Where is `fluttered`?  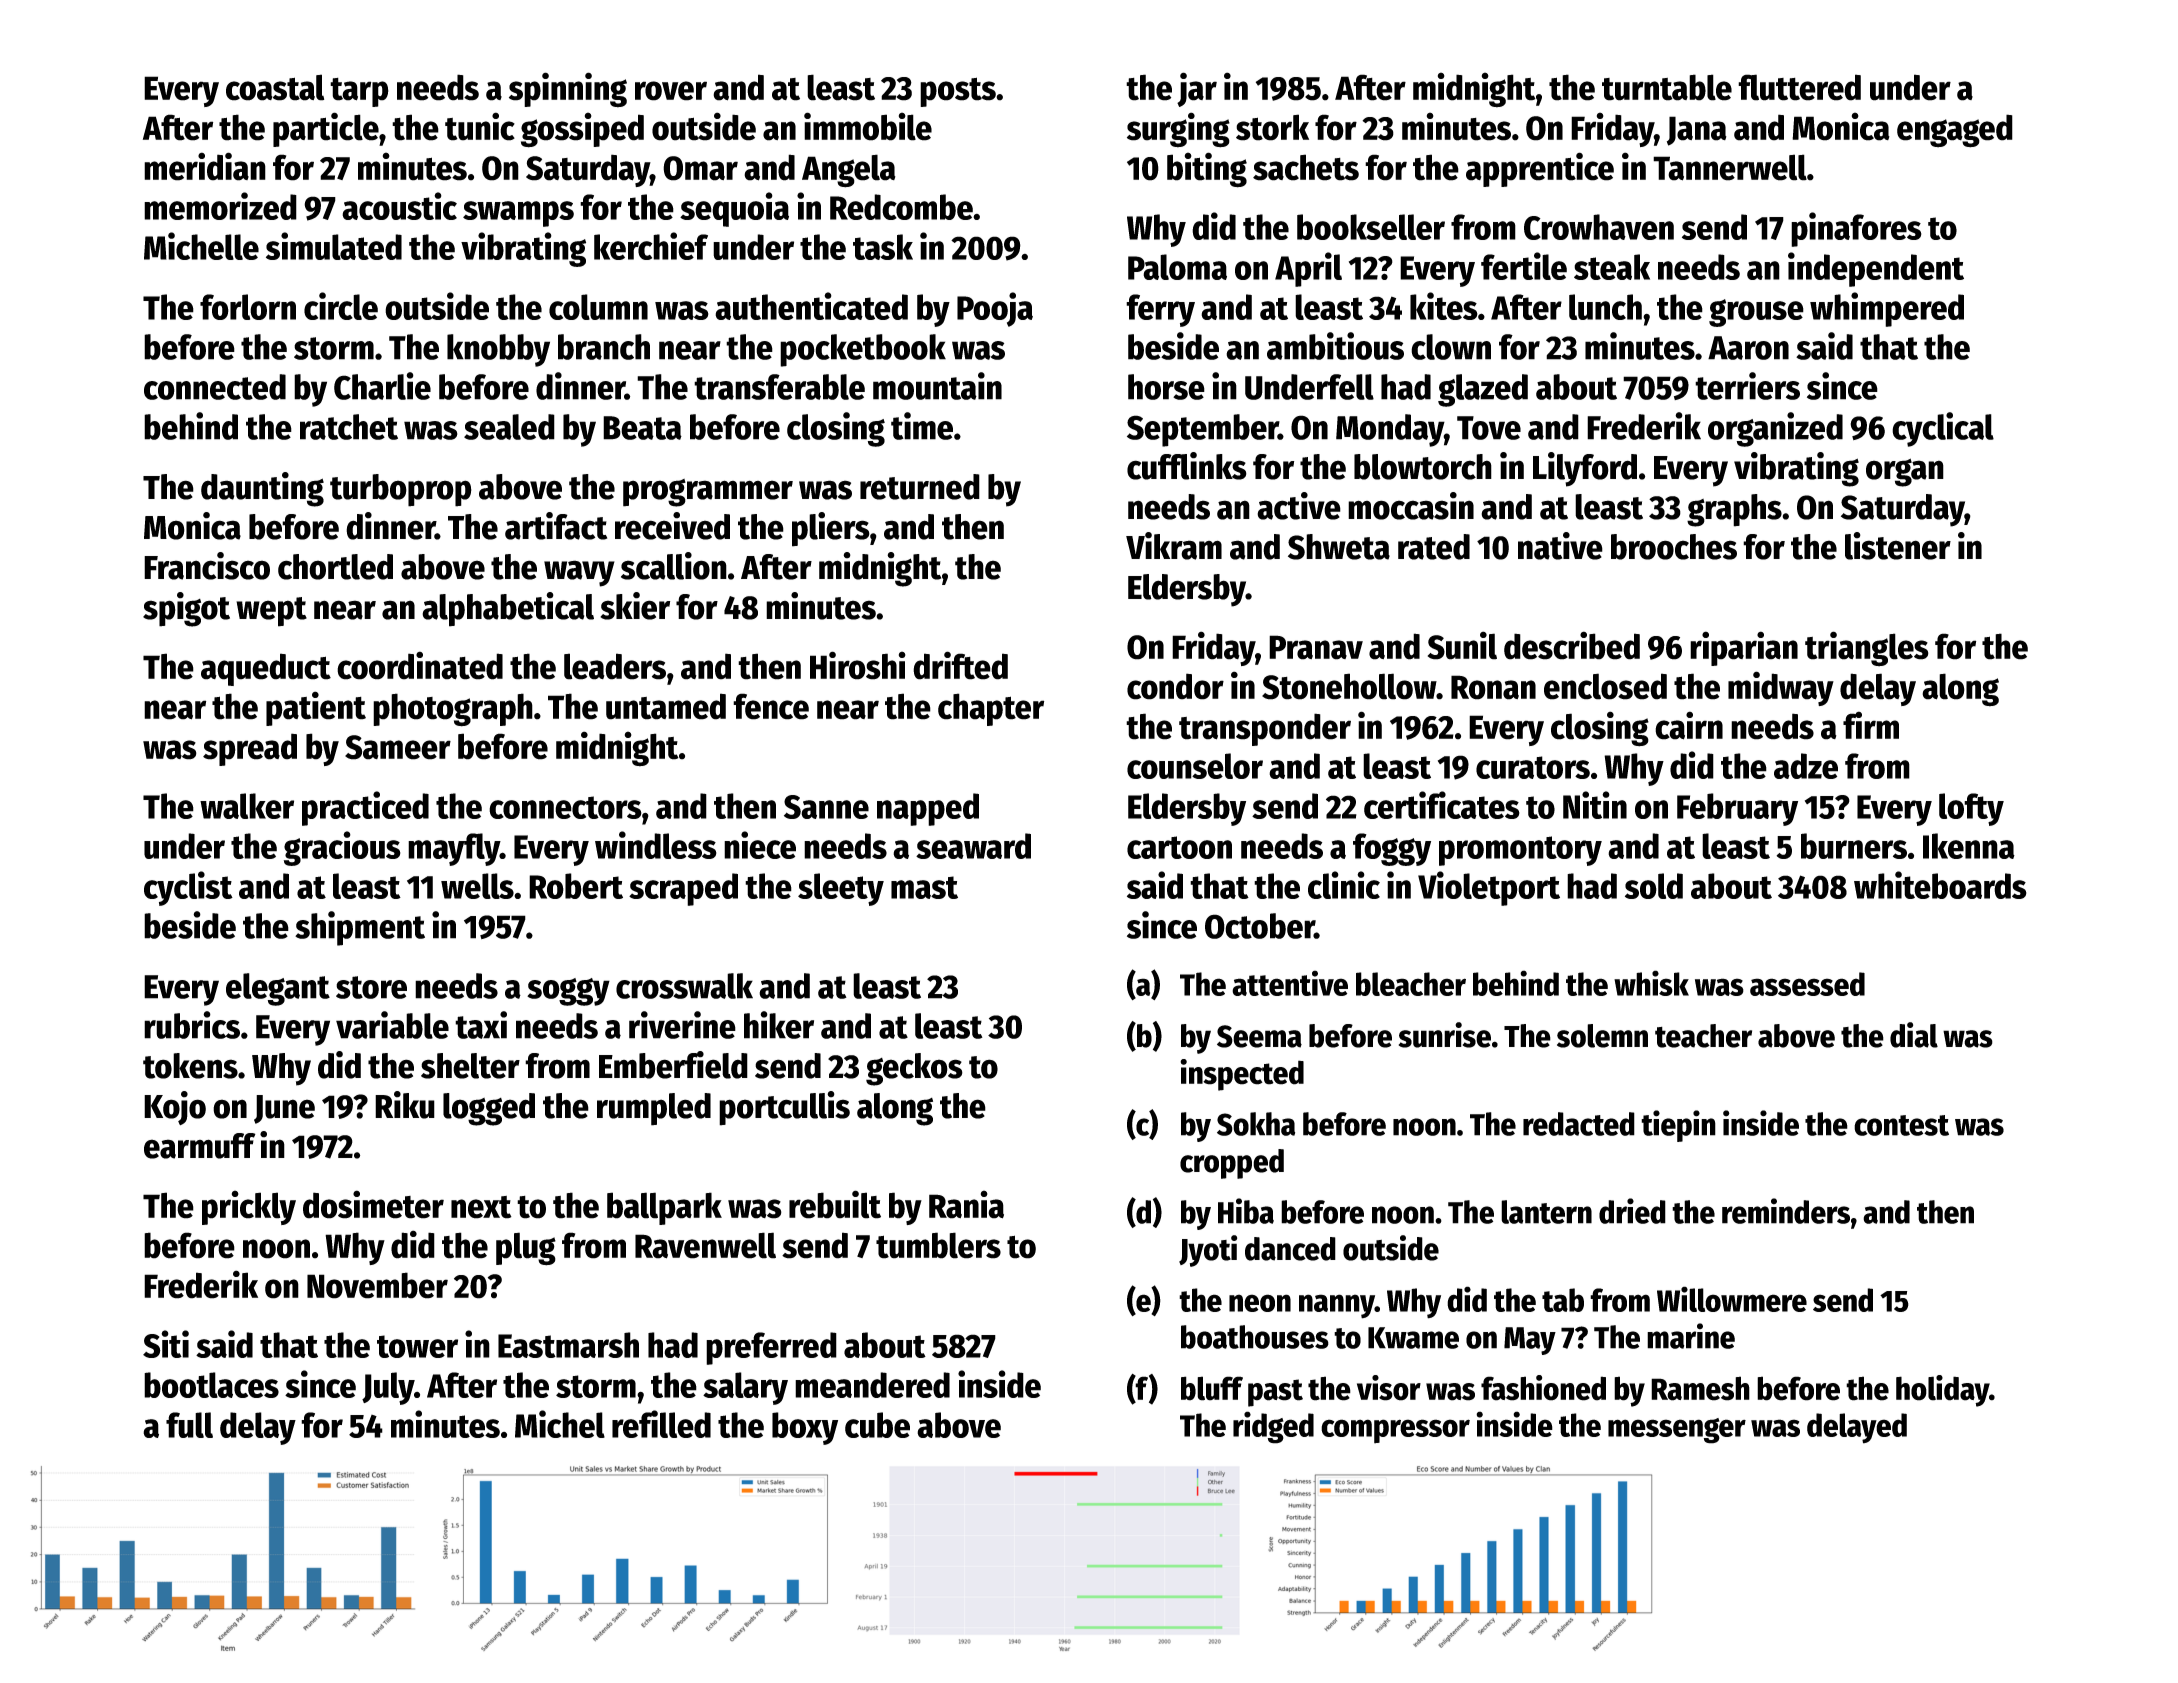 fluttered is located at coordinates (1799, 87).
